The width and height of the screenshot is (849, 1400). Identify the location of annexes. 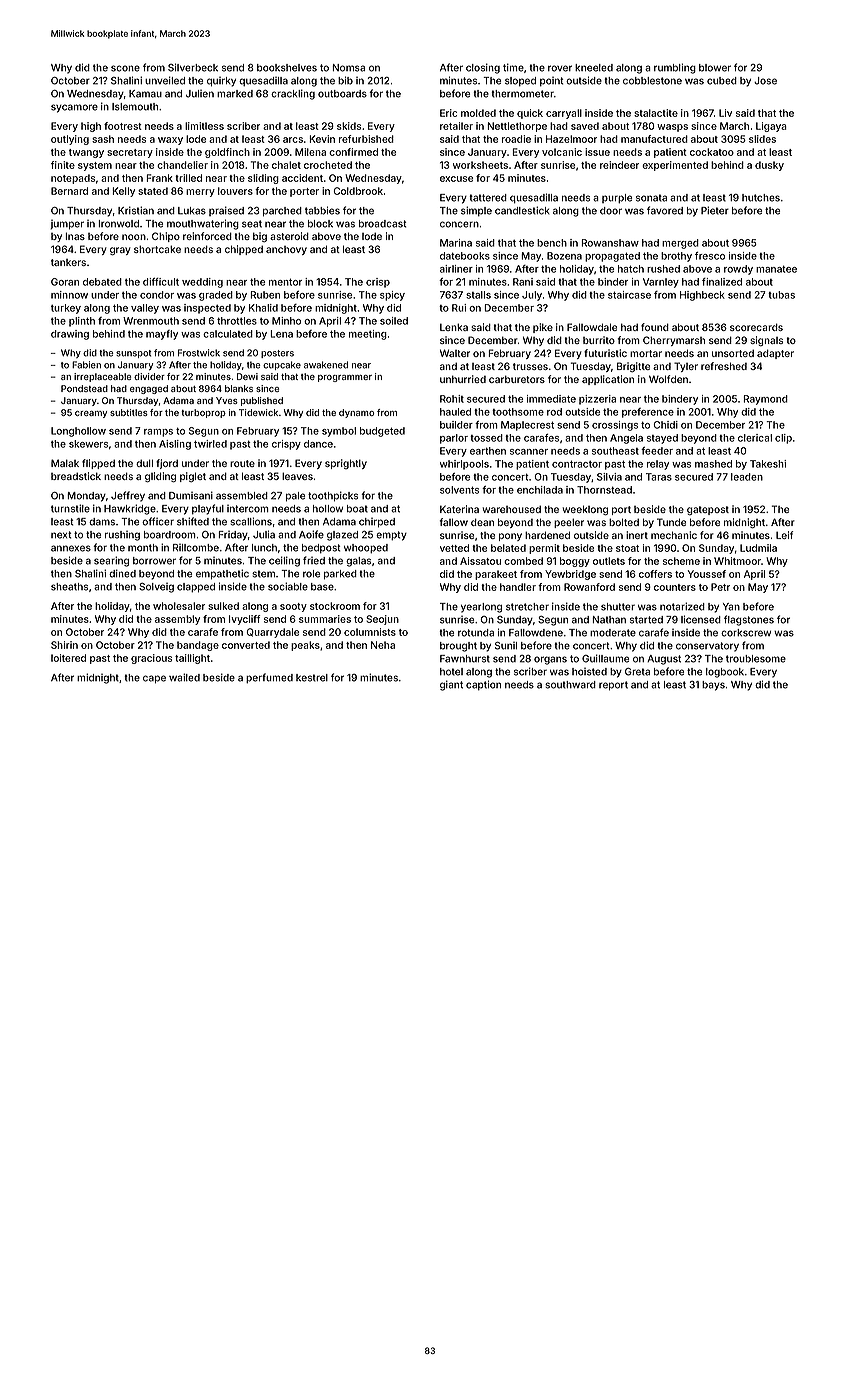
(71, 548).
